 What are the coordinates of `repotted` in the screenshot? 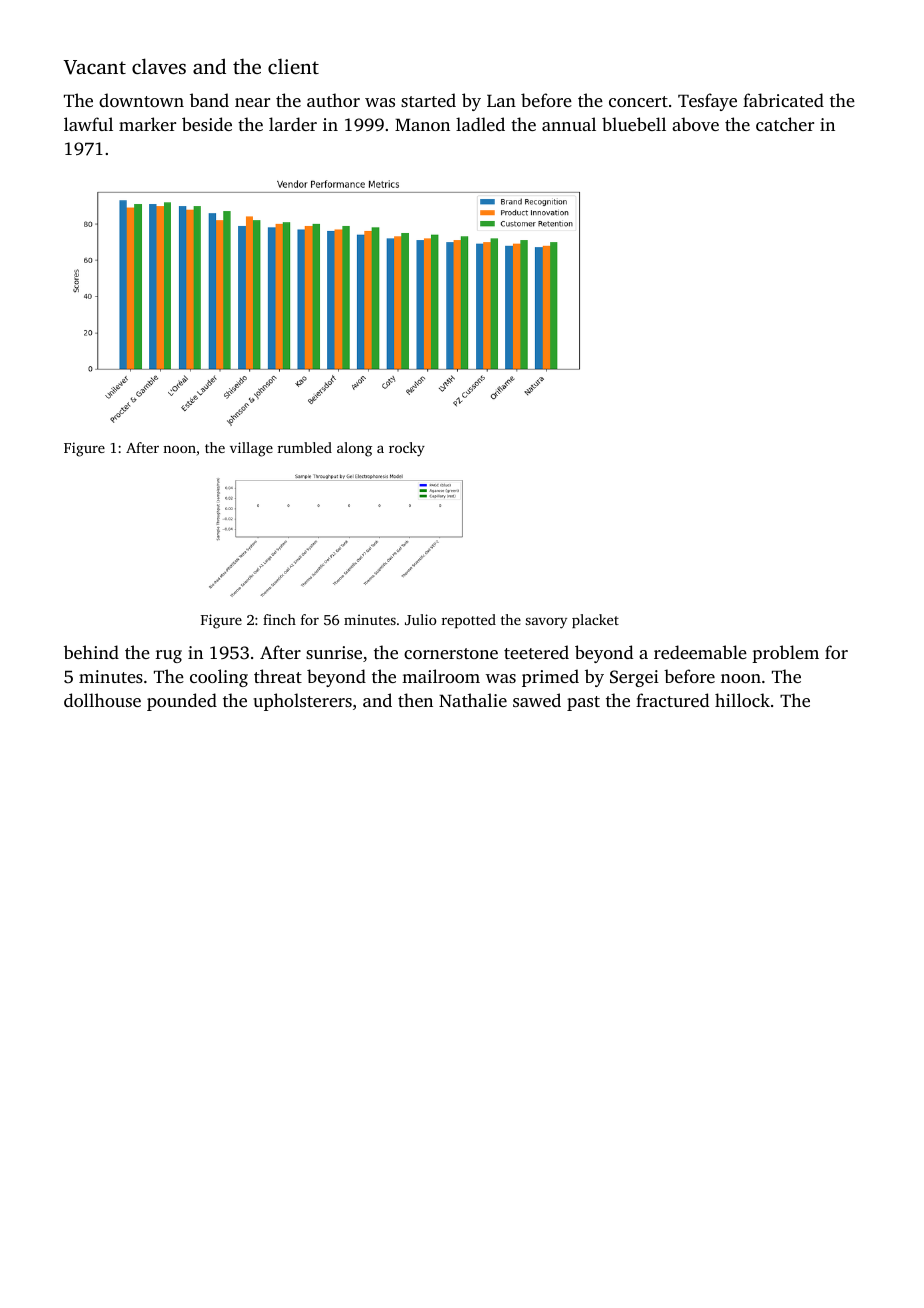 It's located at (469, 621).
